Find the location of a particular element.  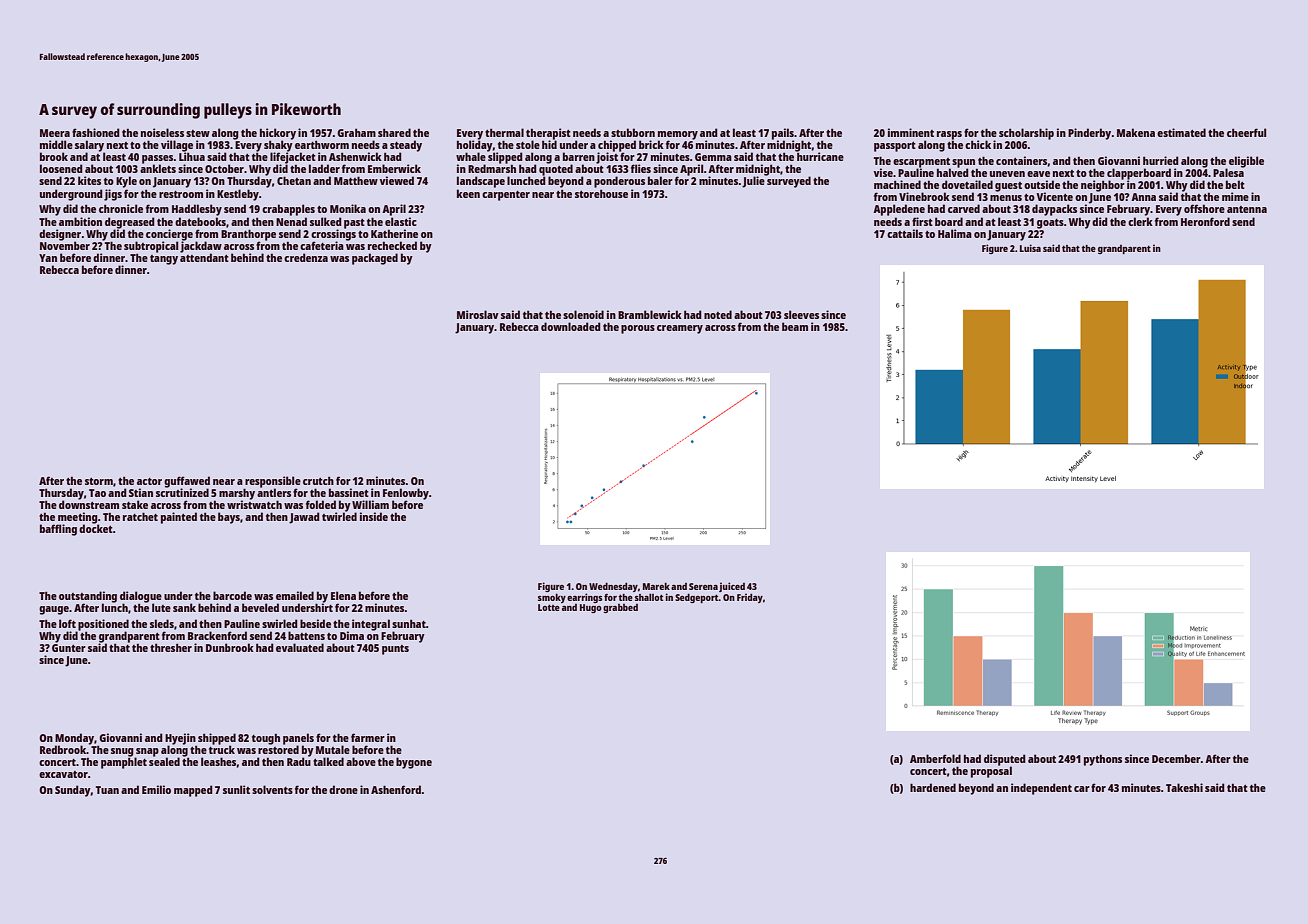

Meera is located at coordinates (55, 133).
